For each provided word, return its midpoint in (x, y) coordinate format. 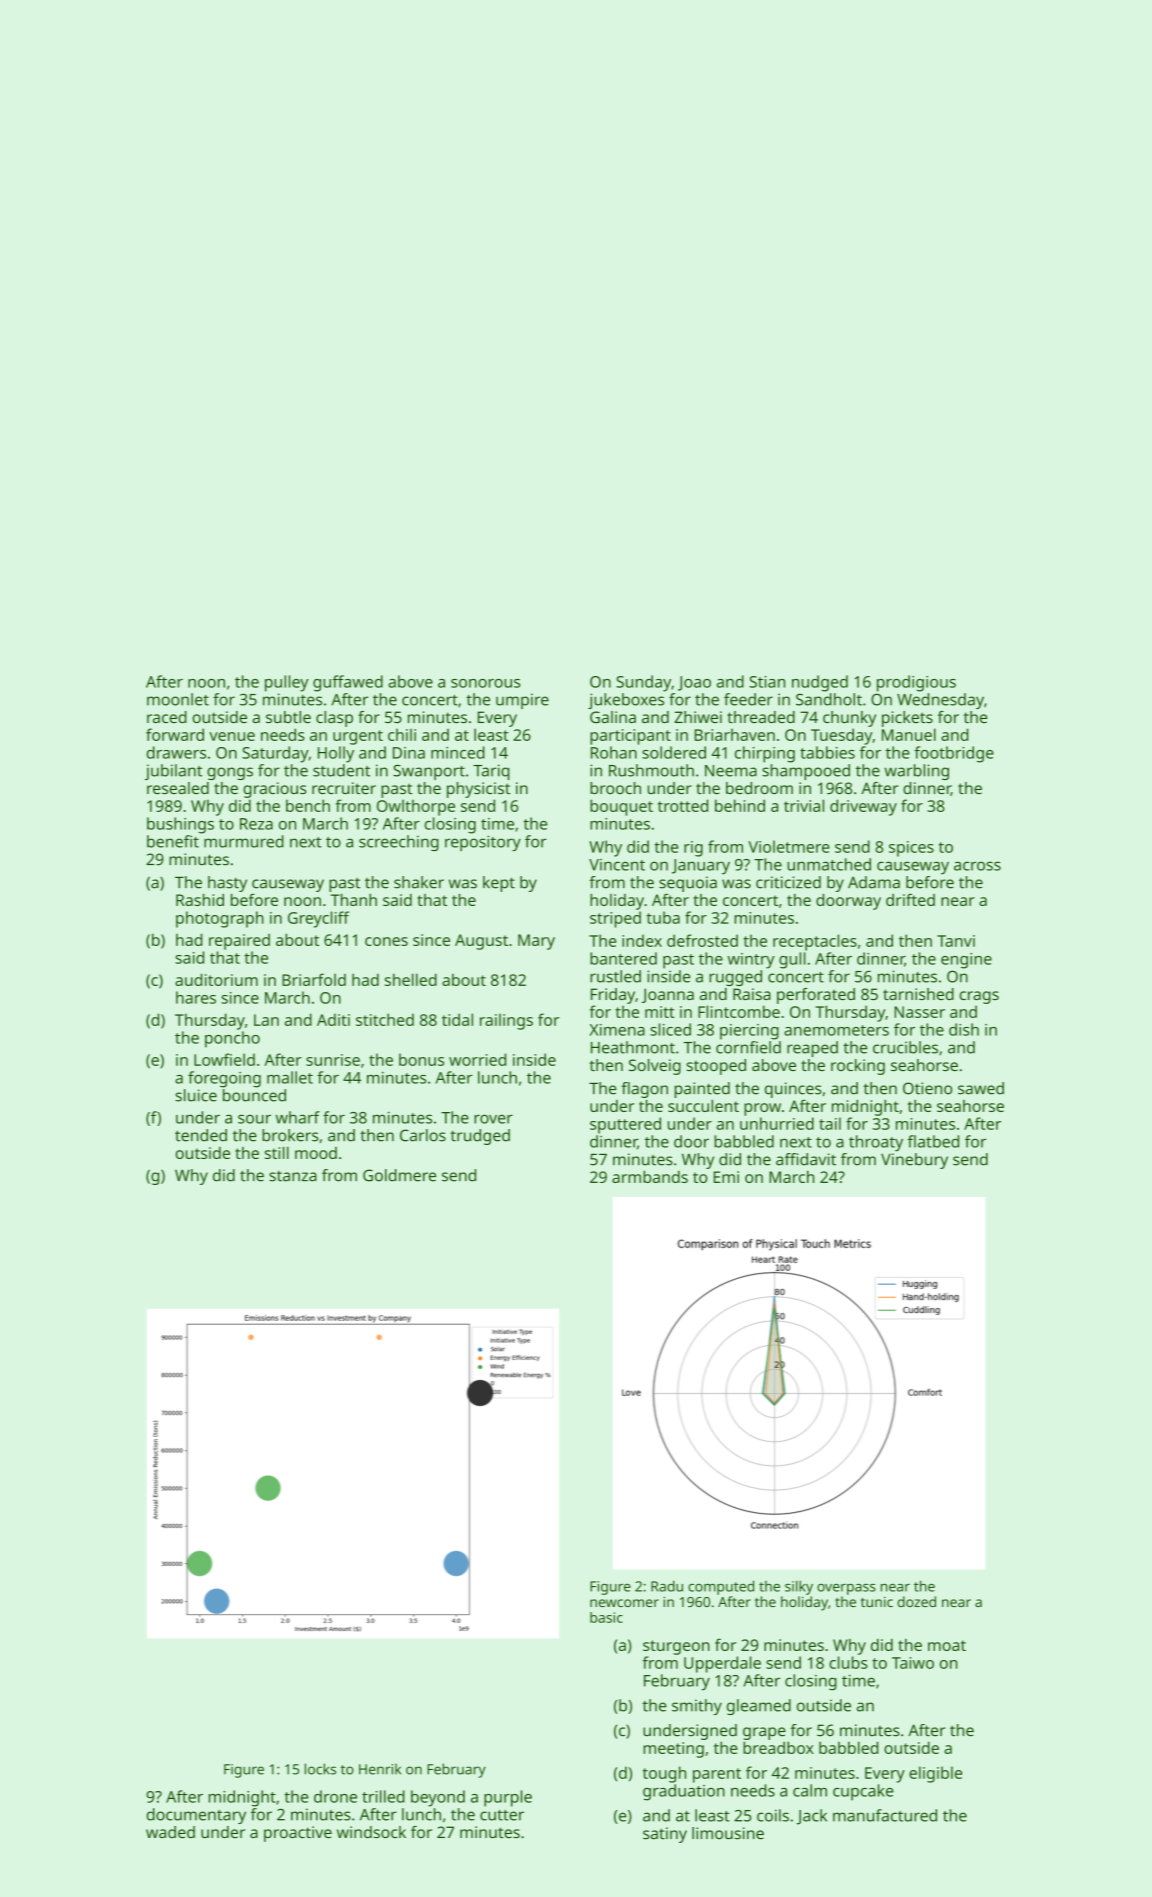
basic (606, 1617)
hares (196, 997)
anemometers (836, 1030)
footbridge (954, 754)
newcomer (624, 1603)
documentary (196, 1816)
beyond (438, 1798)
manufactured (885, 1815)
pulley (287, 683)
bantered (623, 958)
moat (947, 1645)
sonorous (485, 683)
